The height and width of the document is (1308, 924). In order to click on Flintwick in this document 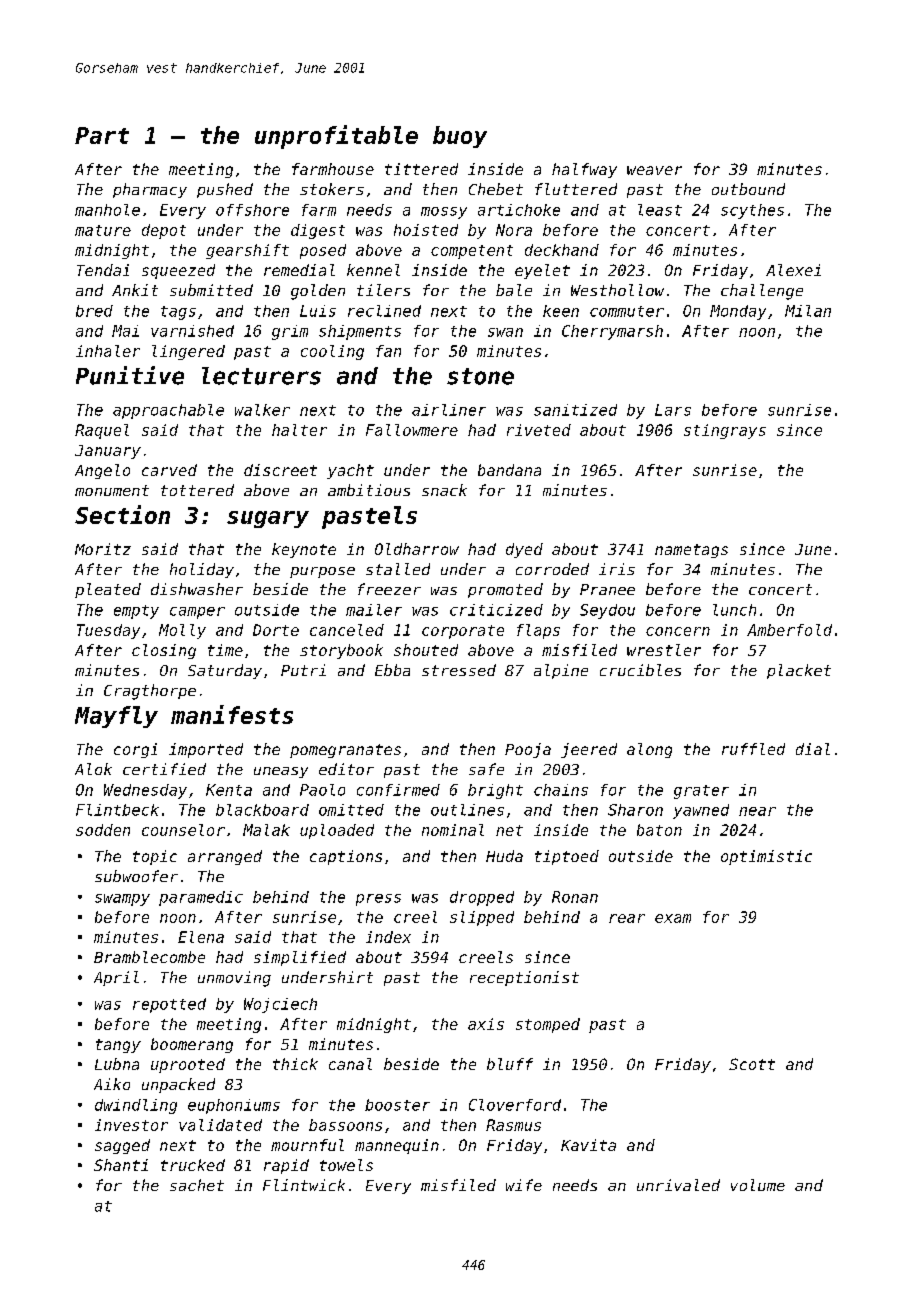, I will do `click(304, 1185)`.
